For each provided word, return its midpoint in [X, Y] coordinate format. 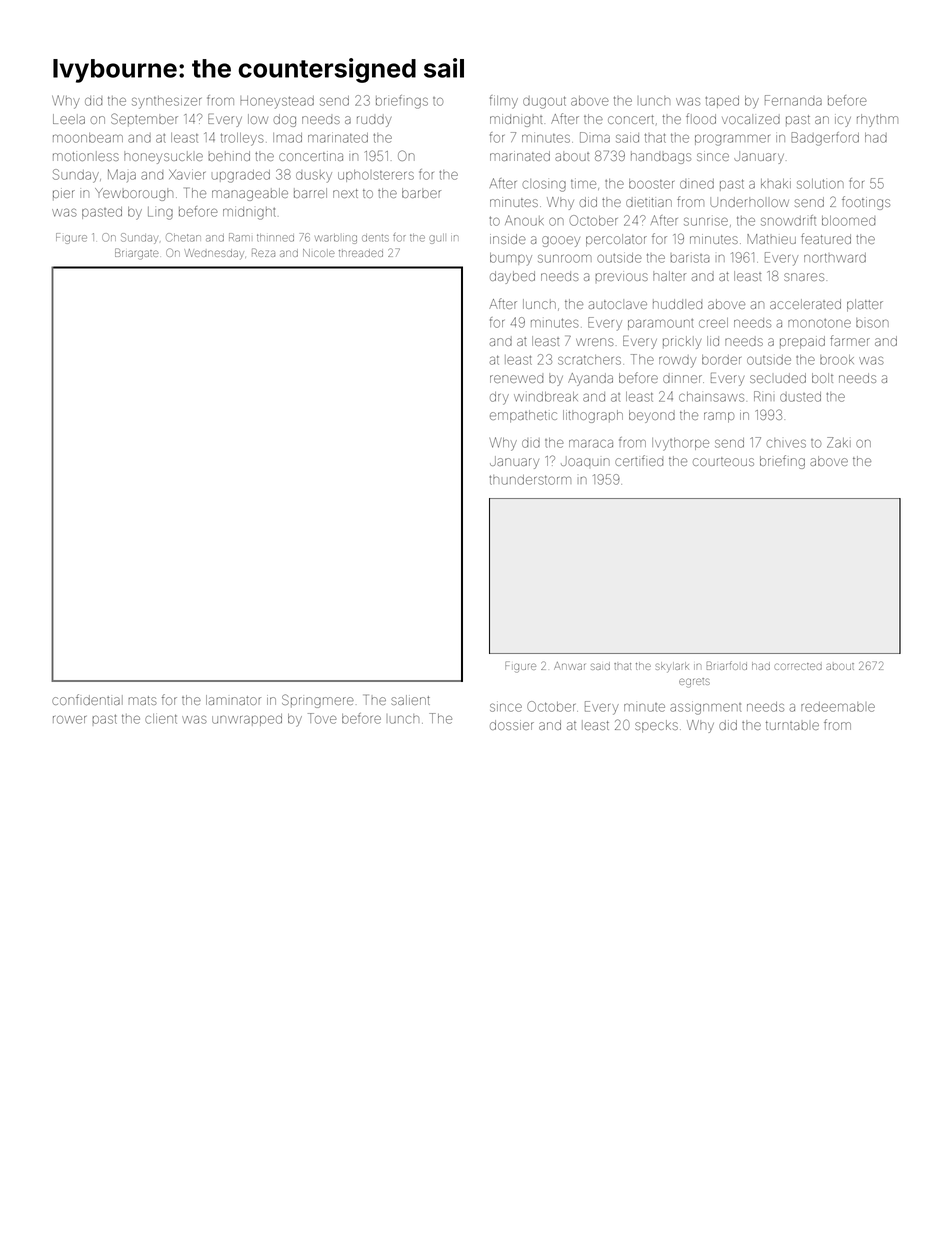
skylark [672, 667]
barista [690, 258]
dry [499, 398]
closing [544, 185]
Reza [263, 252]
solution [820, 184]
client [161, 719]
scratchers [589, 360]
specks [656, 726]
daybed [512, 277]
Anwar [569, 666]
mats [143, 700]
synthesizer [166, 102]
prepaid [802, 342]
